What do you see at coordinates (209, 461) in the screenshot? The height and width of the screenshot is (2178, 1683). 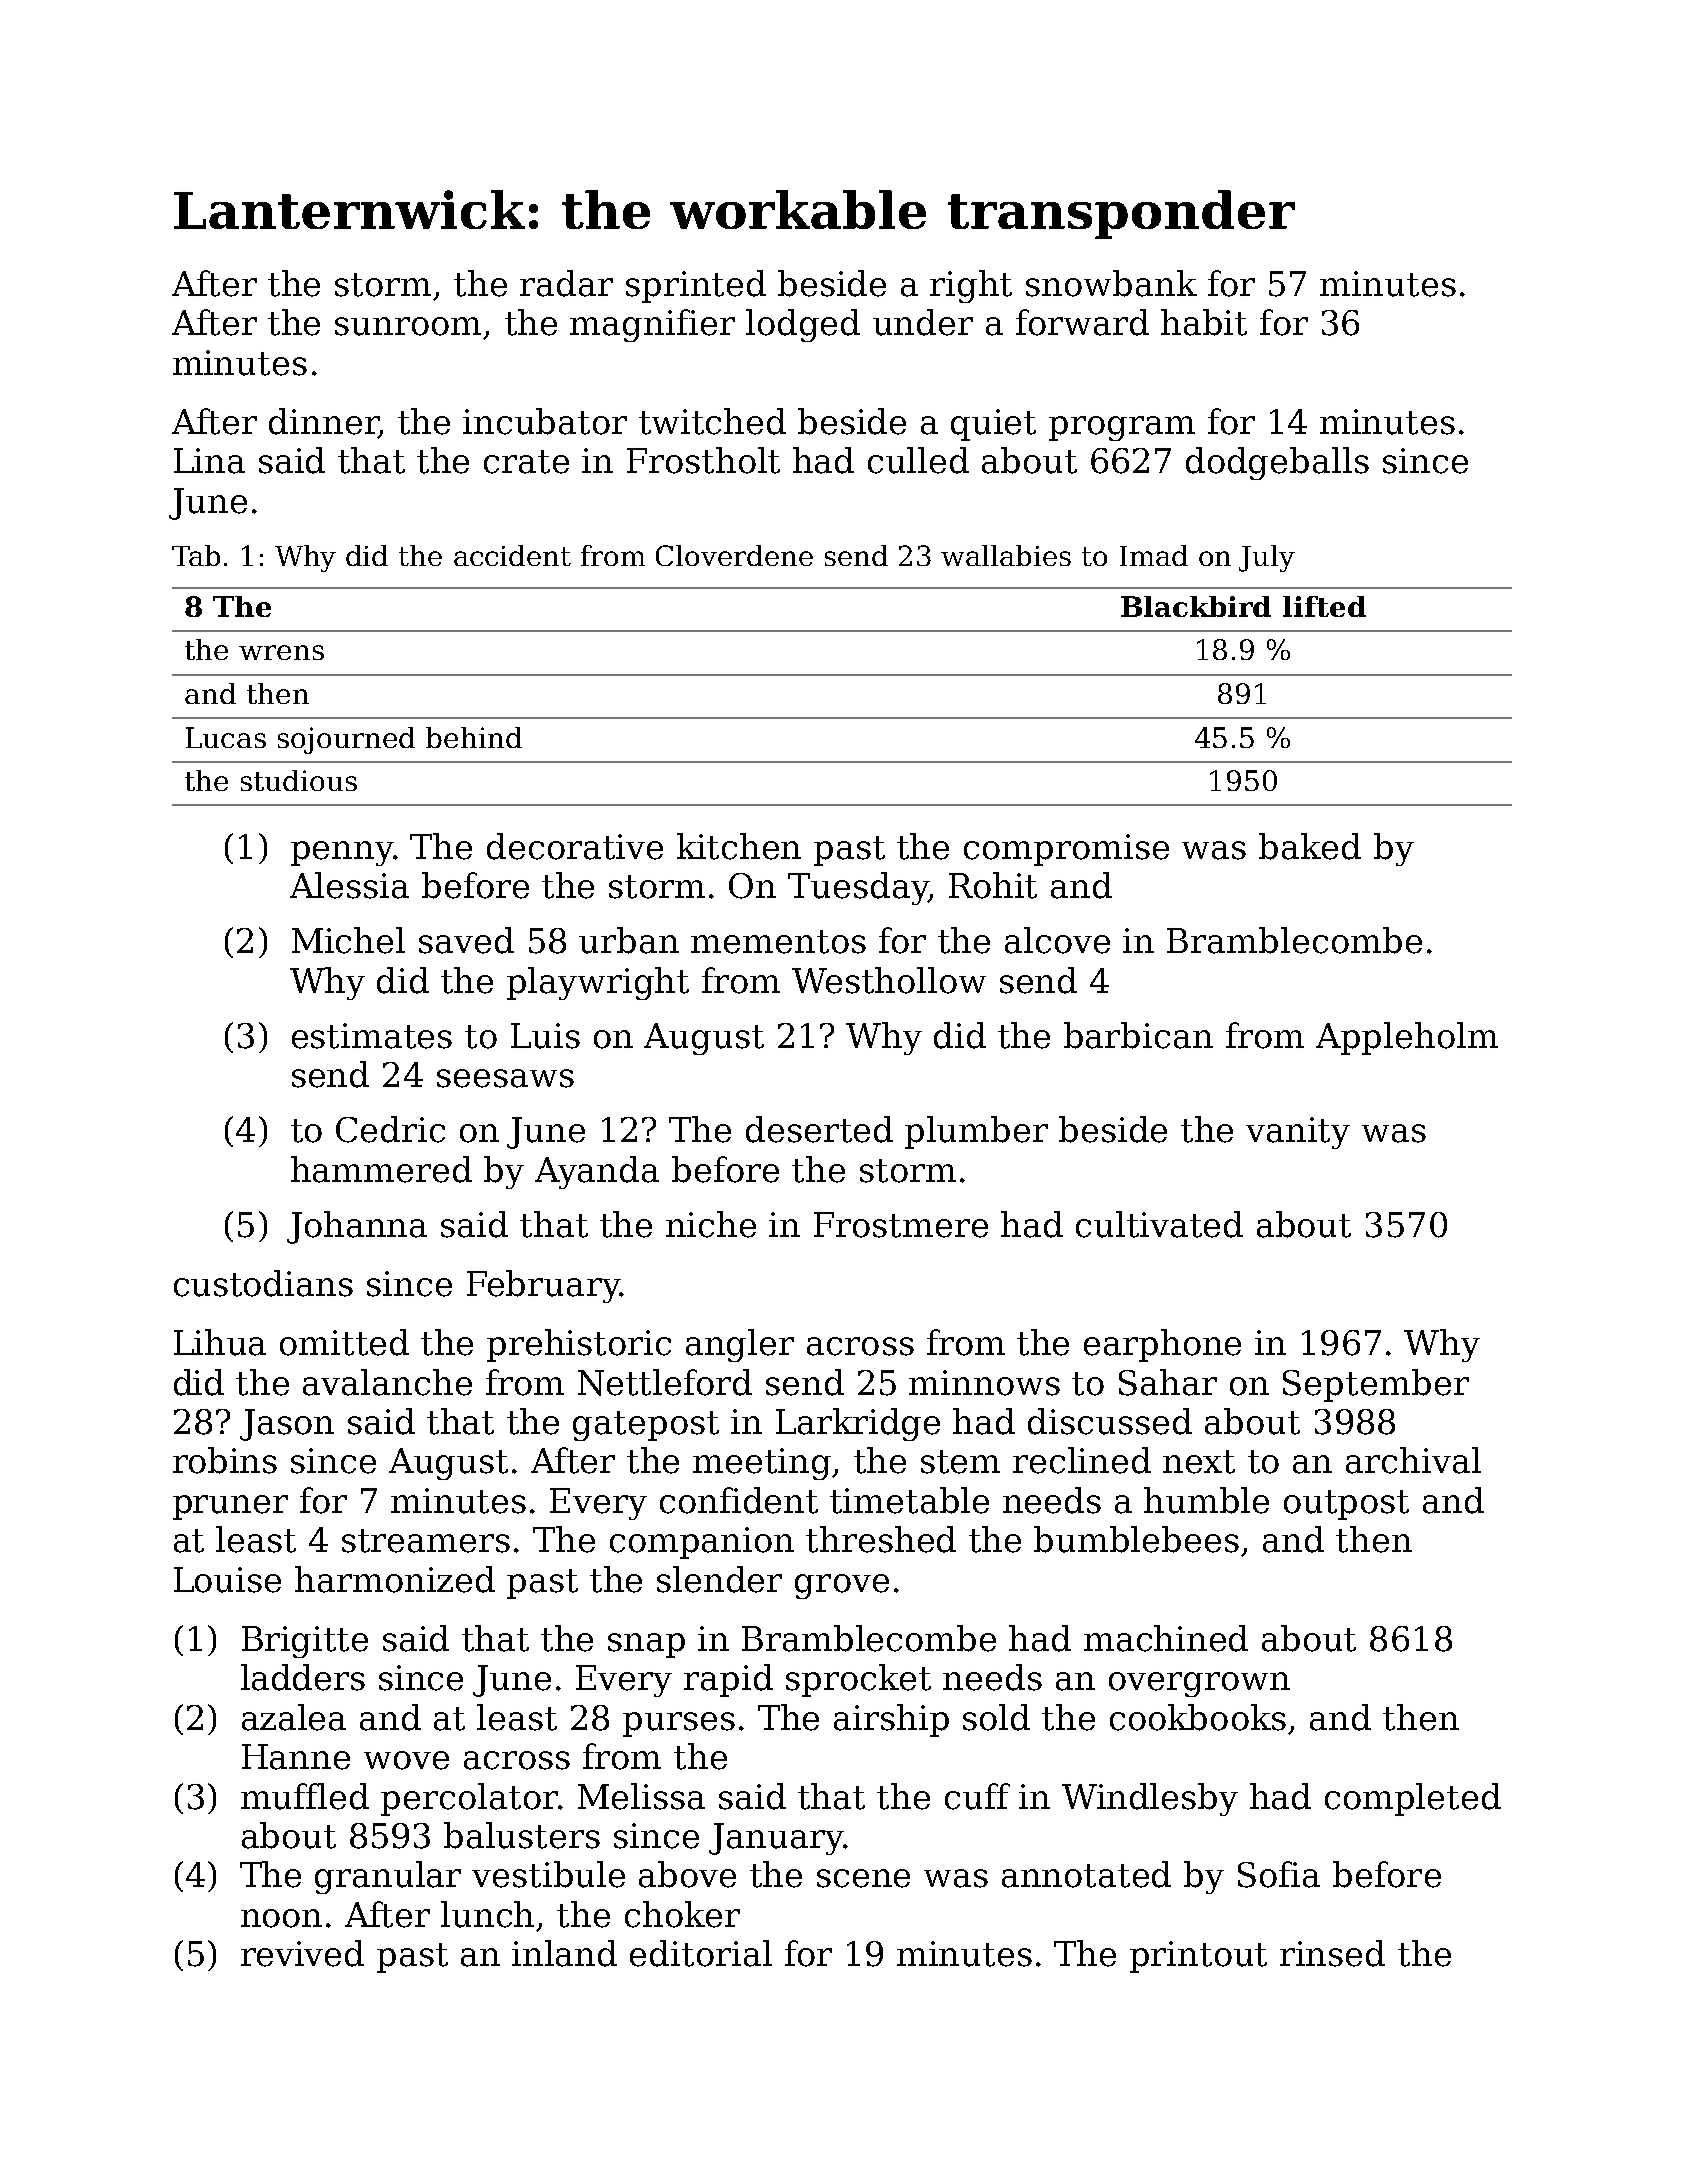 I see `Lina` at bounding box center [209, 461].
